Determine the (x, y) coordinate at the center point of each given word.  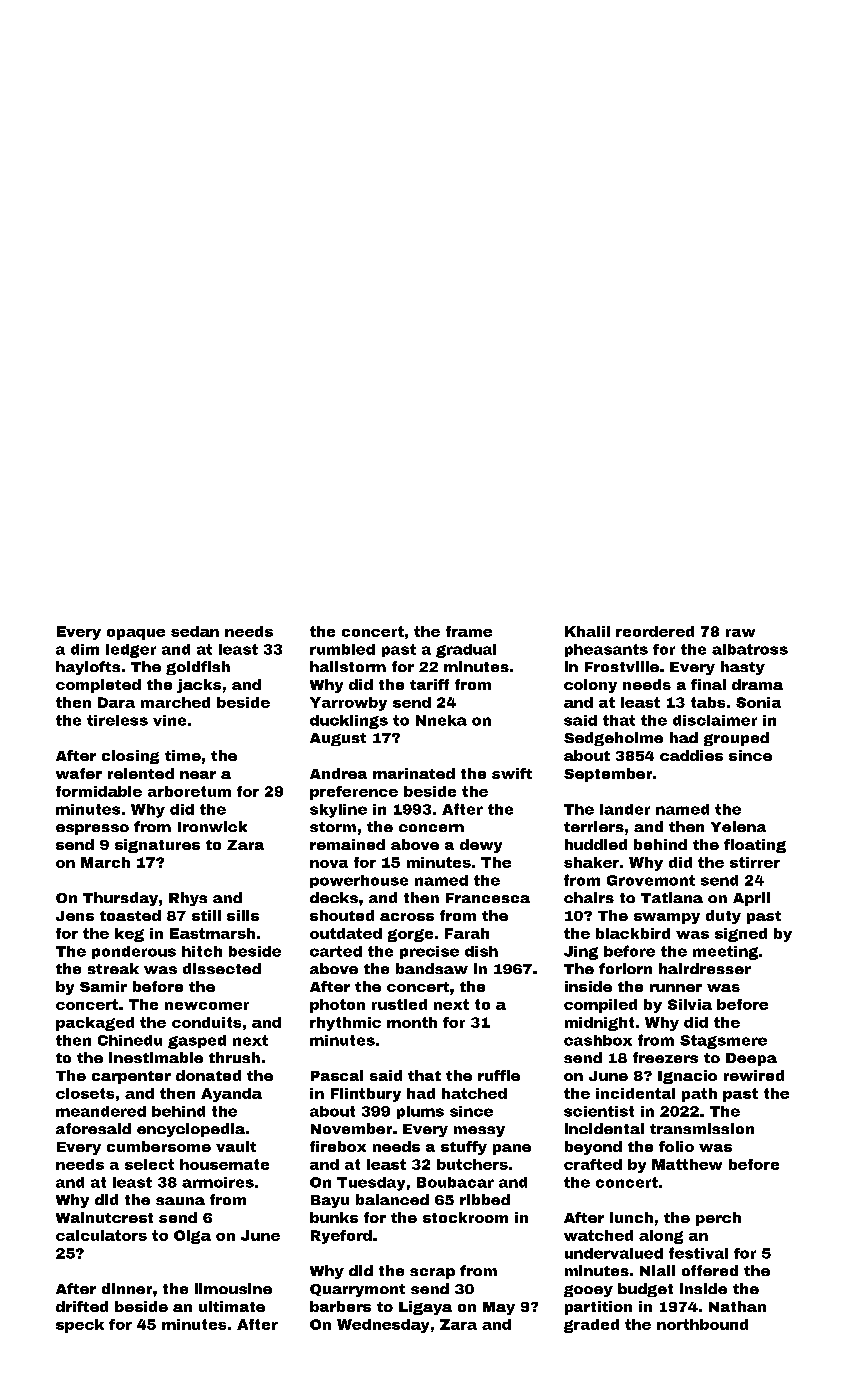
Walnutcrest (104, 1217)
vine (169, 720)
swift (512, 773)
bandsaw (432, 968)
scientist (599, 1111)
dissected (222, 968)
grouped (736, 739)
